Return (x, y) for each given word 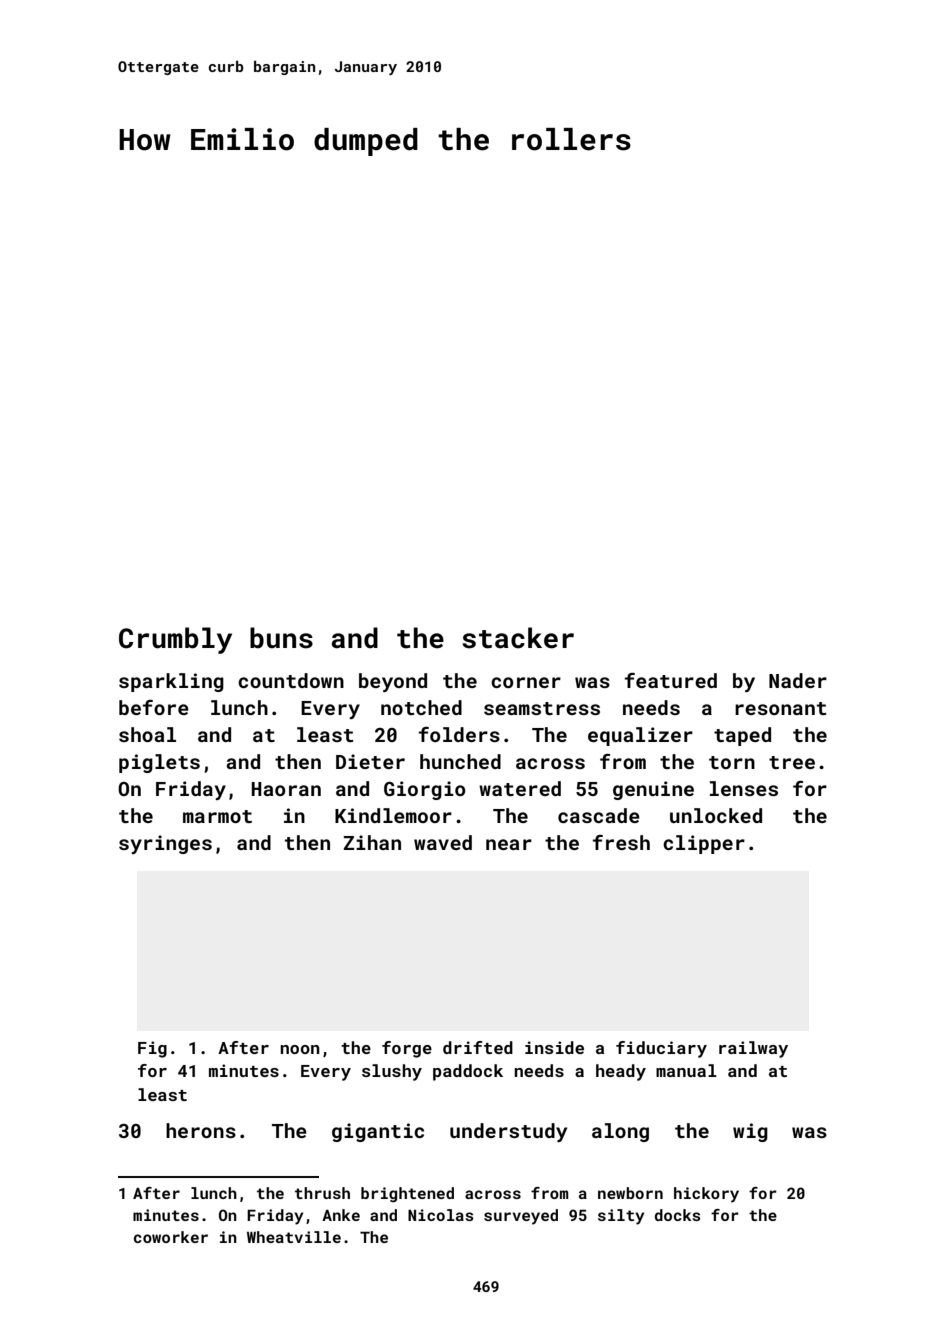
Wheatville (294, 1237)
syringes (165, 844)
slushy (392, 1072)
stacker (518, 638)
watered (520, 788)
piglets (159, 763)
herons (201, 1130)
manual (686, 1070)
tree (792, 762)
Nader (798, 680)
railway (753, 1049)
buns (281, 638)
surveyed (521, 1217)
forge (407, 1049)
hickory (706, 1195)
